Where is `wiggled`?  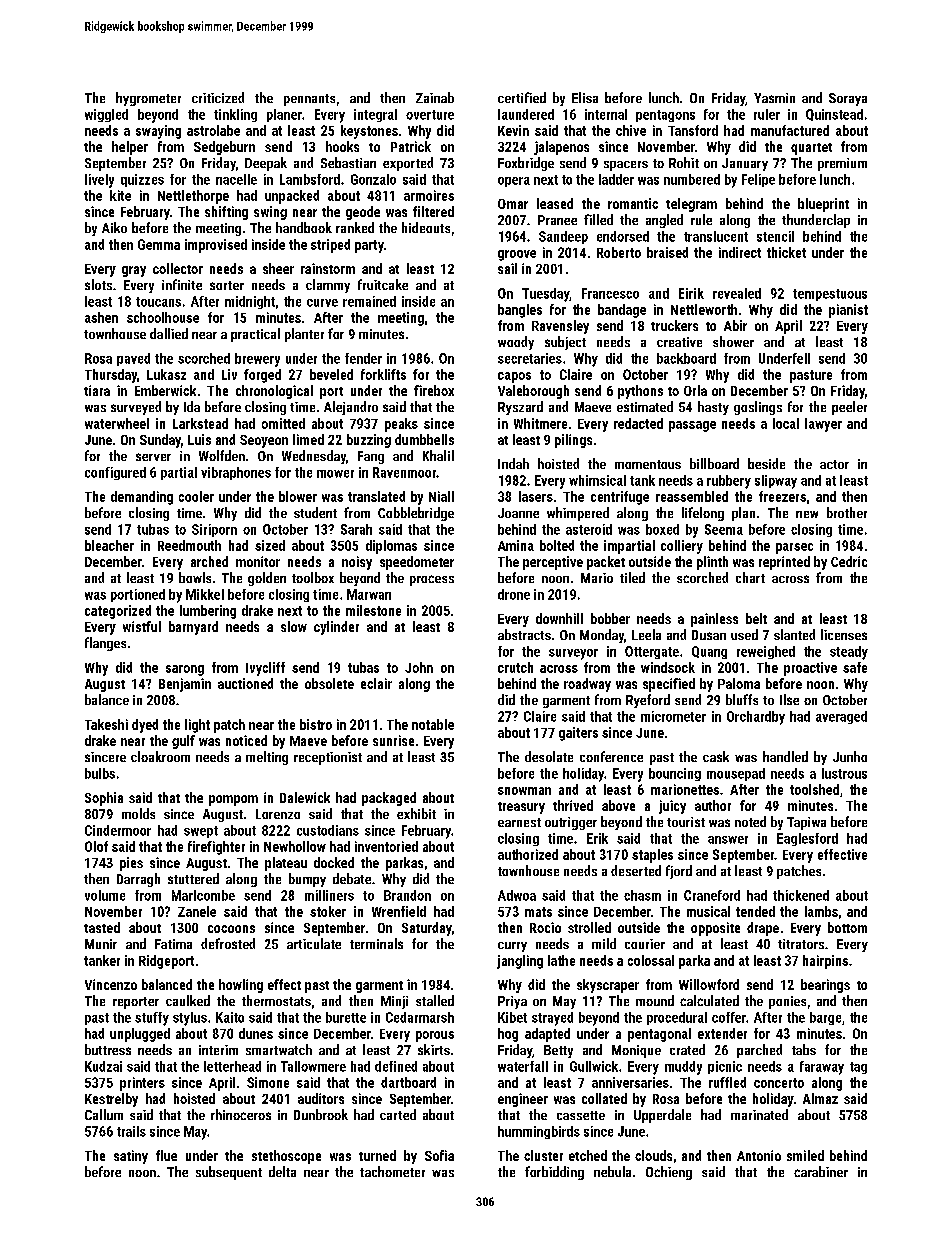 wiggled is located at coordinates (106, 115).
